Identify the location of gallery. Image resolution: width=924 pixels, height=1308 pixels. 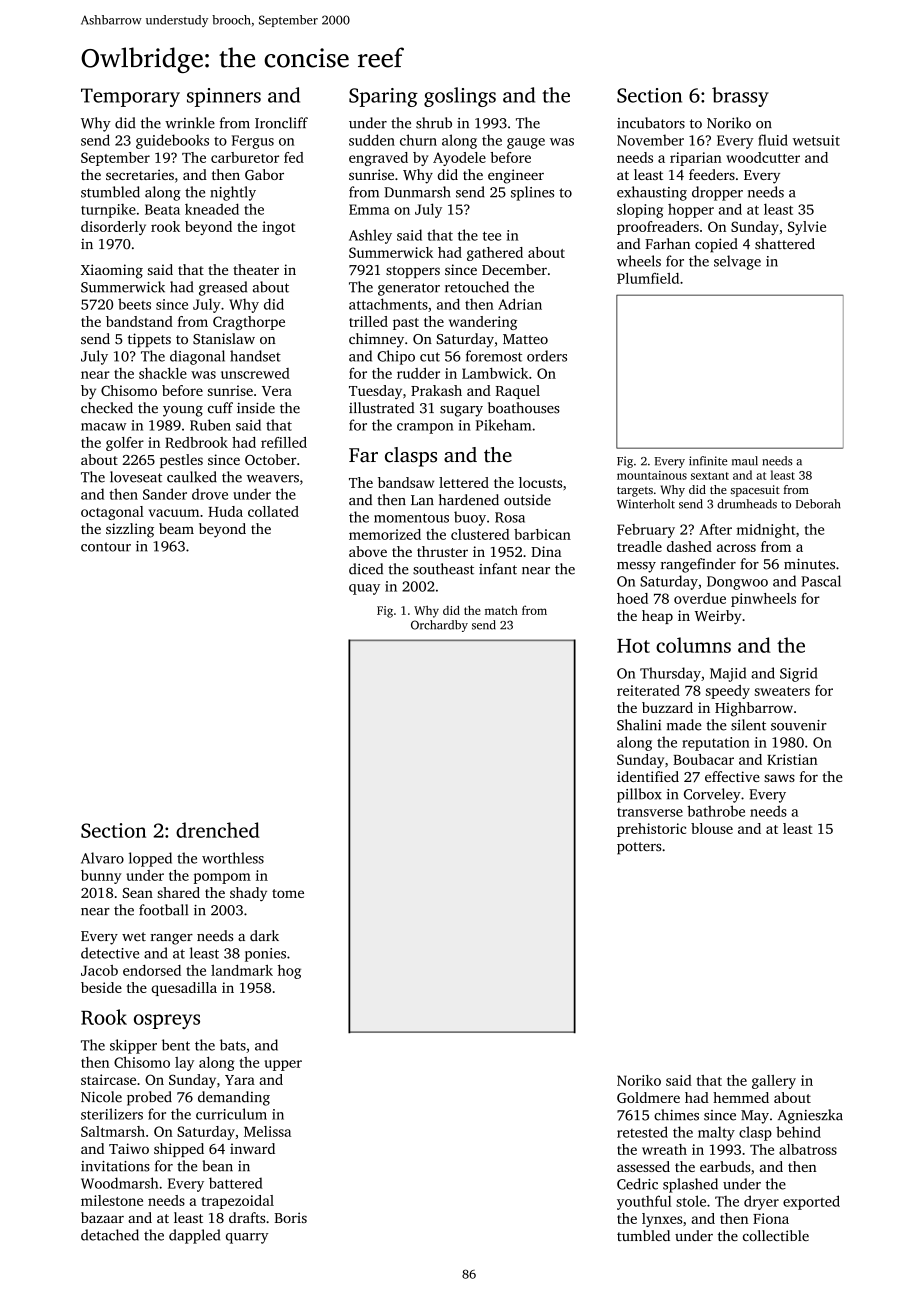
(774, 1082).
